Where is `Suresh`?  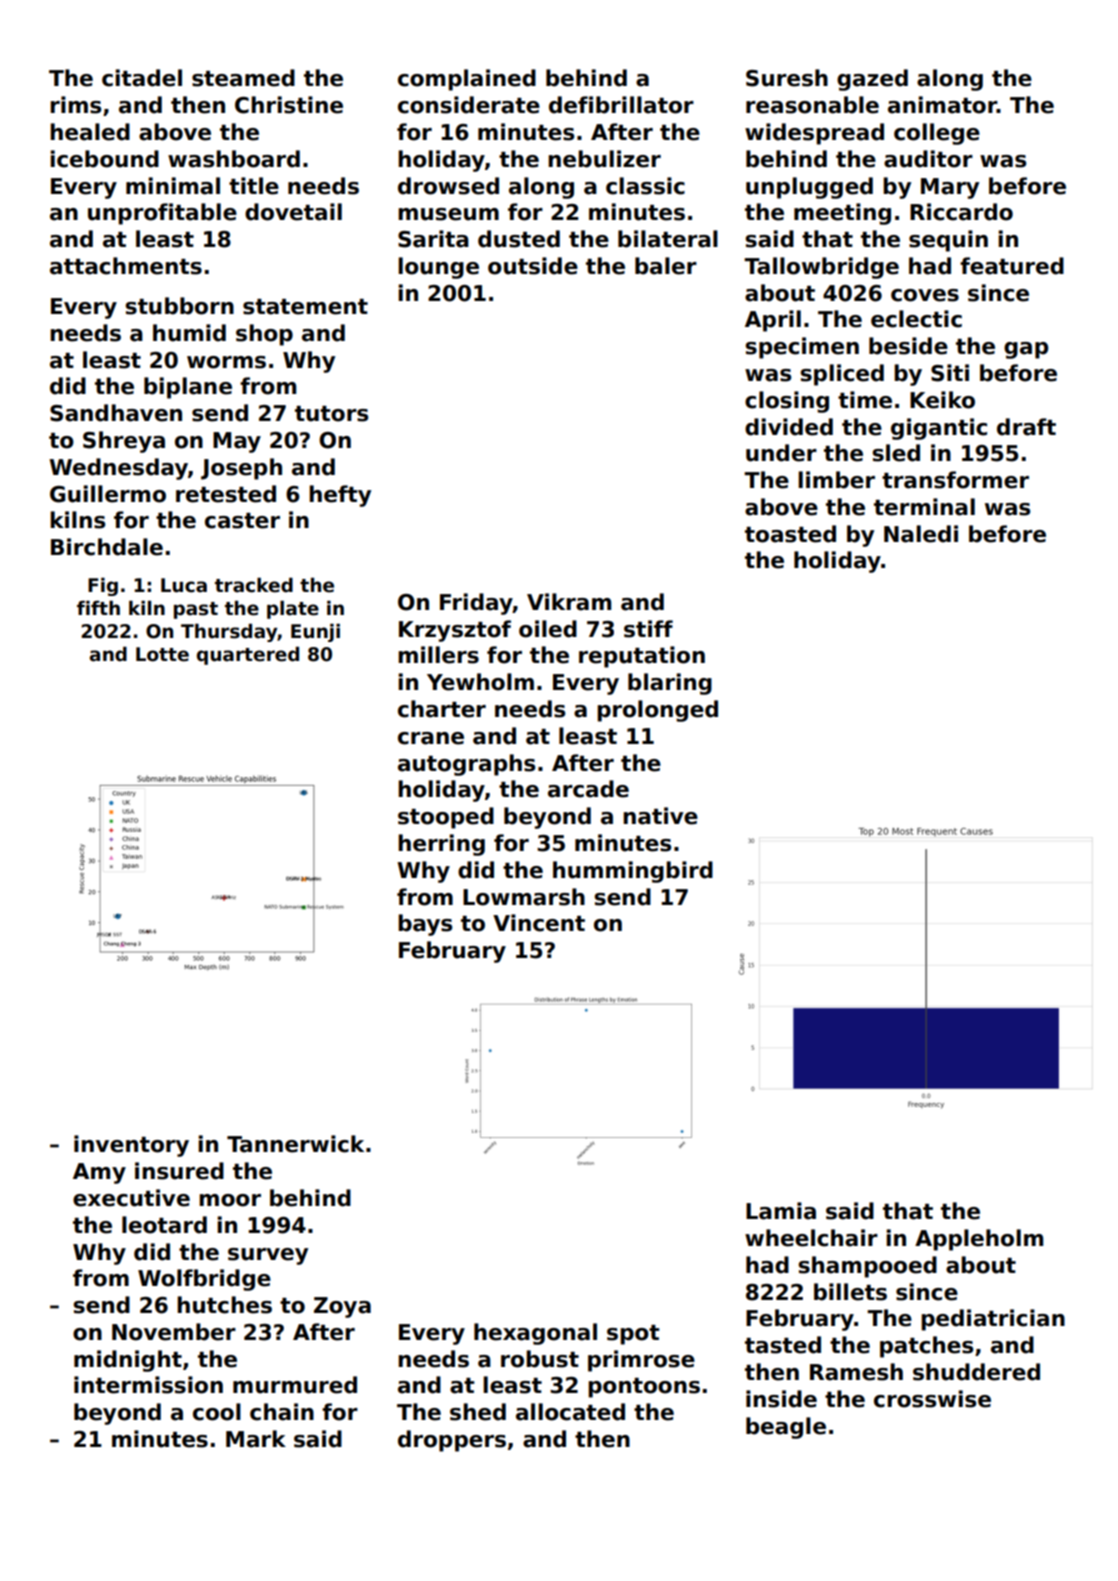
Suresh is located at coordinates (787, 78).
